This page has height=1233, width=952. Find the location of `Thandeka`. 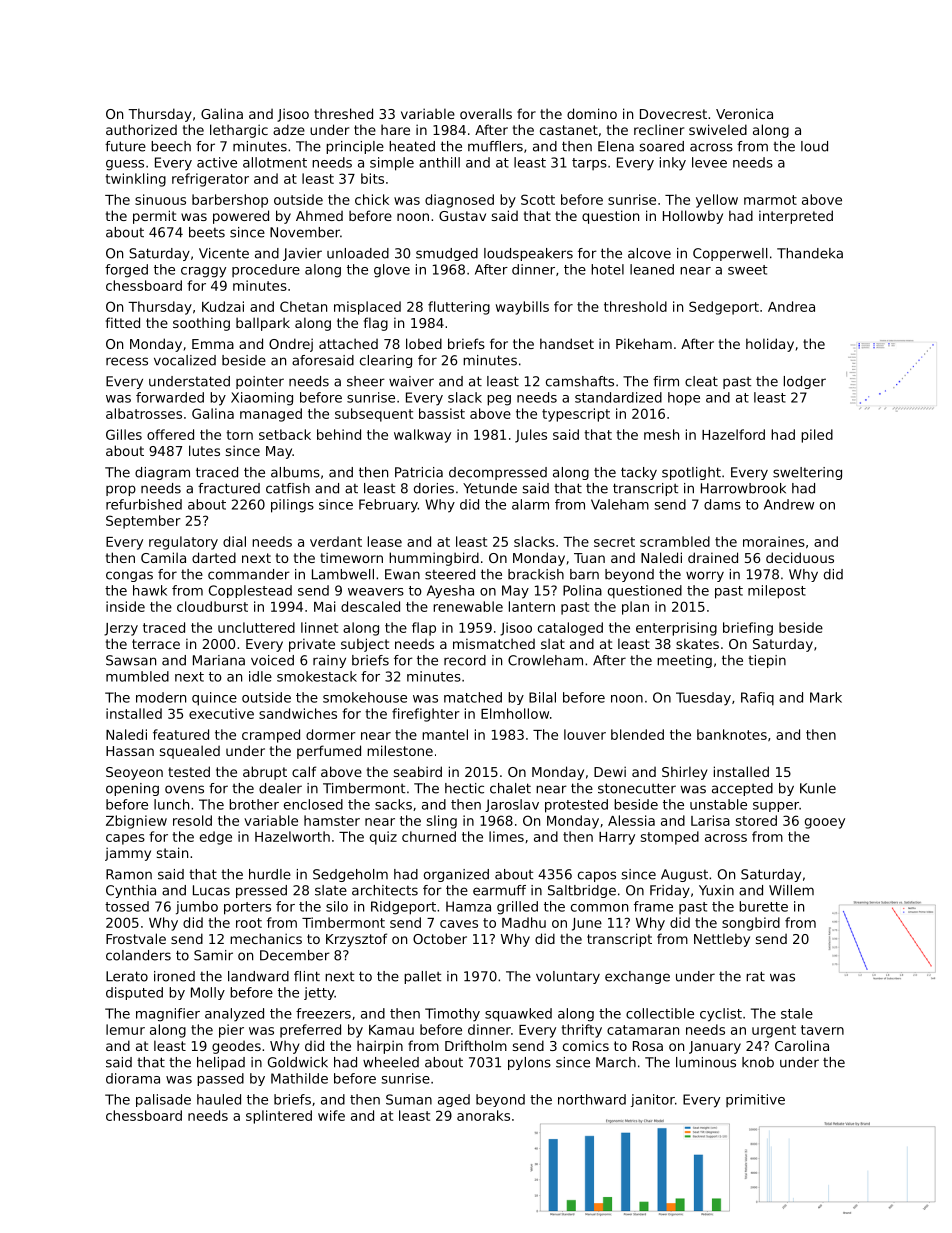

Thandeka is located at coordinates (810, 253).
